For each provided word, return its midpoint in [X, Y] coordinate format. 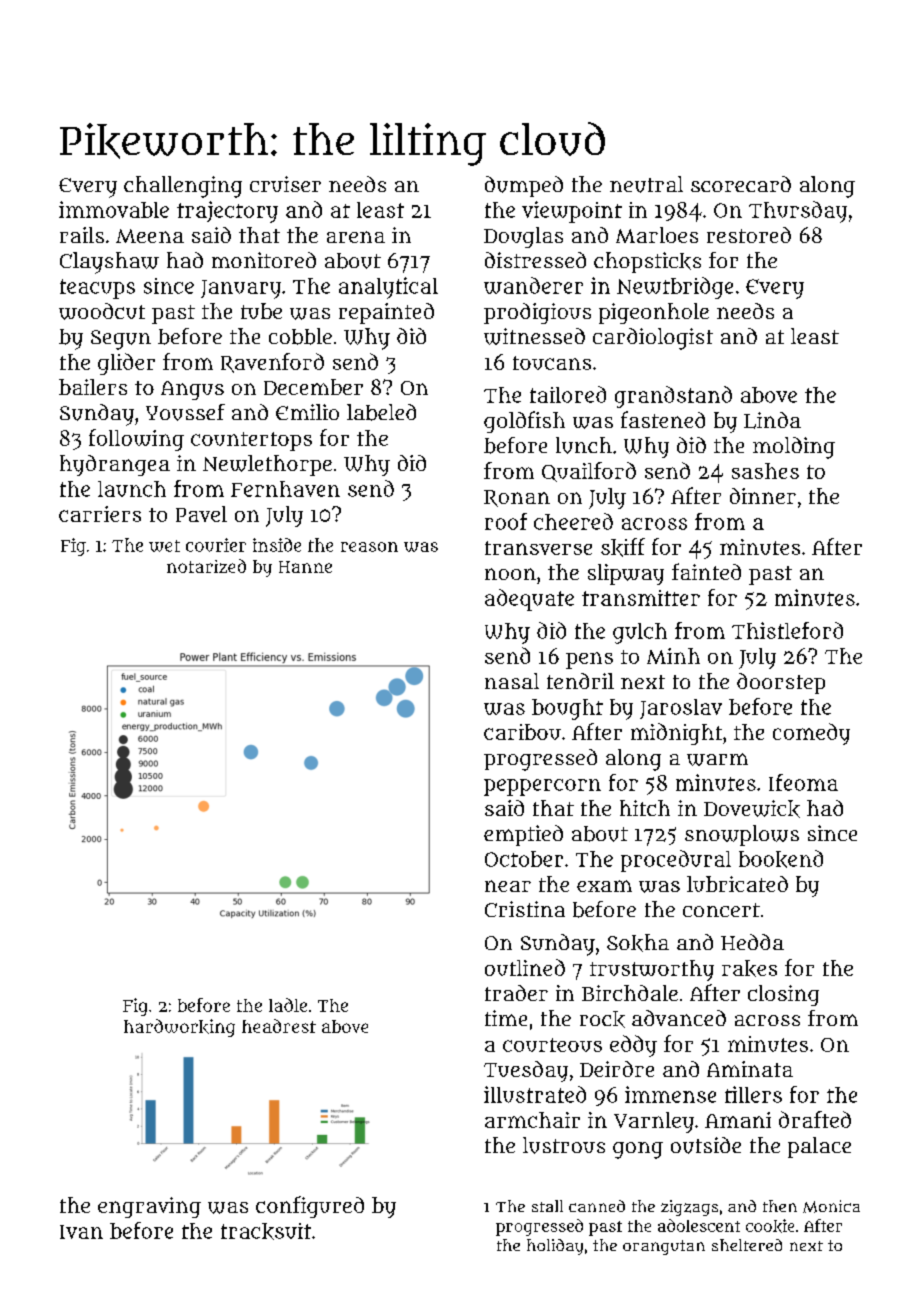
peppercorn [542, 787]
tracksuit [266, 1231]
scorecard [741, 184]
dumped [524, 186]
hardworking [179, 1028]
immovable [114, 209]
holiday [555, 1247]
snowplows [742, 835]
